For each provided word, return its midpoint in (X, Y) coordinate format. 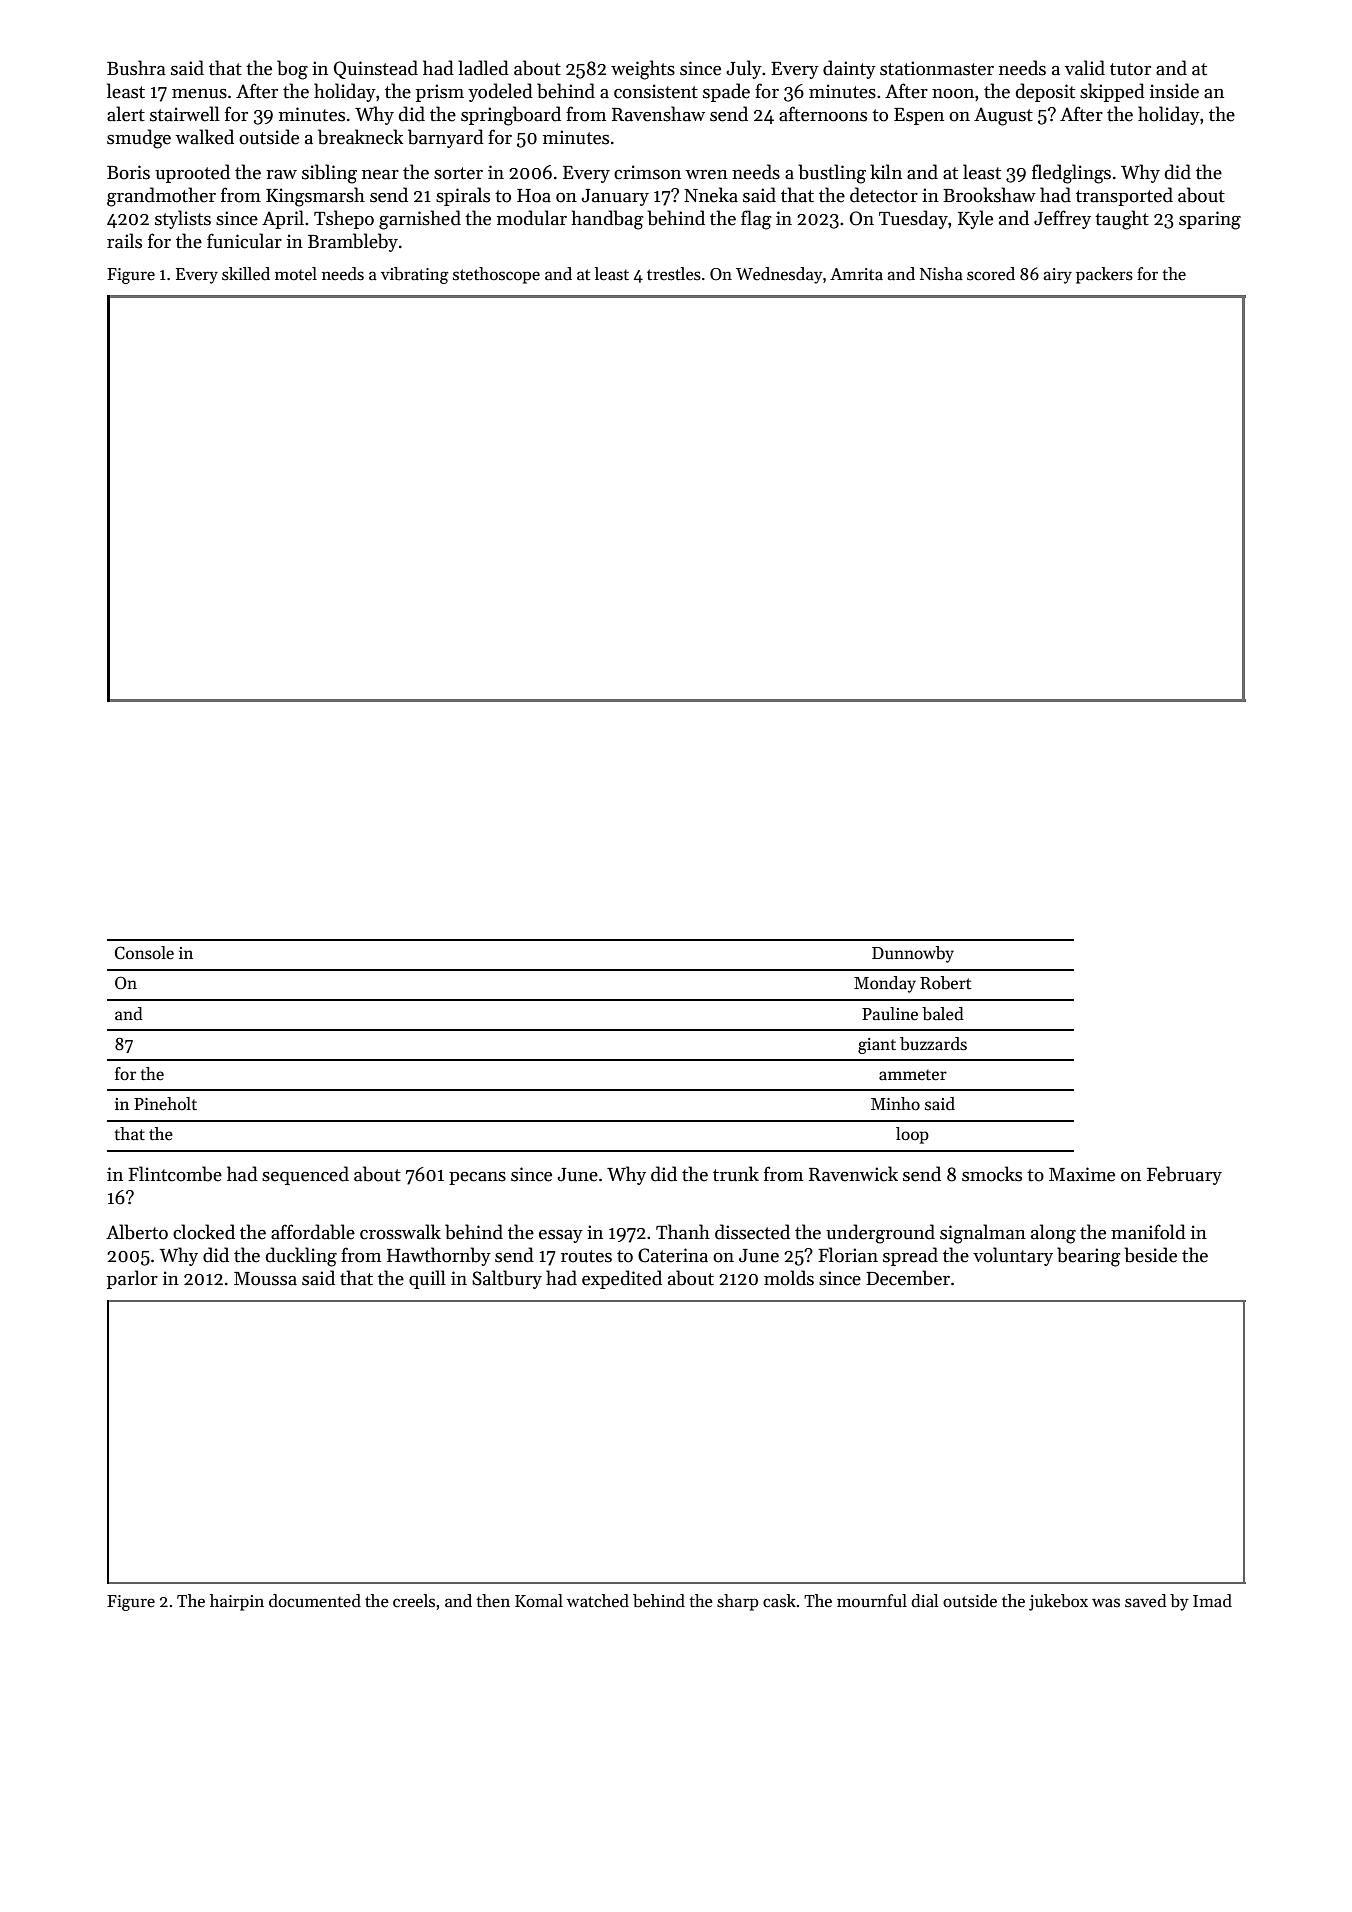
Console (144, 953)
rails (124, 241)
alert (126, 114)
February (1184, 1175)
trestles (674, 274)
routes (586, 1256)
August (1003, 116)
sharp (738, 1602)
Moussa (265, 1279)
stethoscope (496, 275)
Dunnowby (913, 954)
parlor (132, 1279)
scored (991, 274)
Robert (945, 983)
